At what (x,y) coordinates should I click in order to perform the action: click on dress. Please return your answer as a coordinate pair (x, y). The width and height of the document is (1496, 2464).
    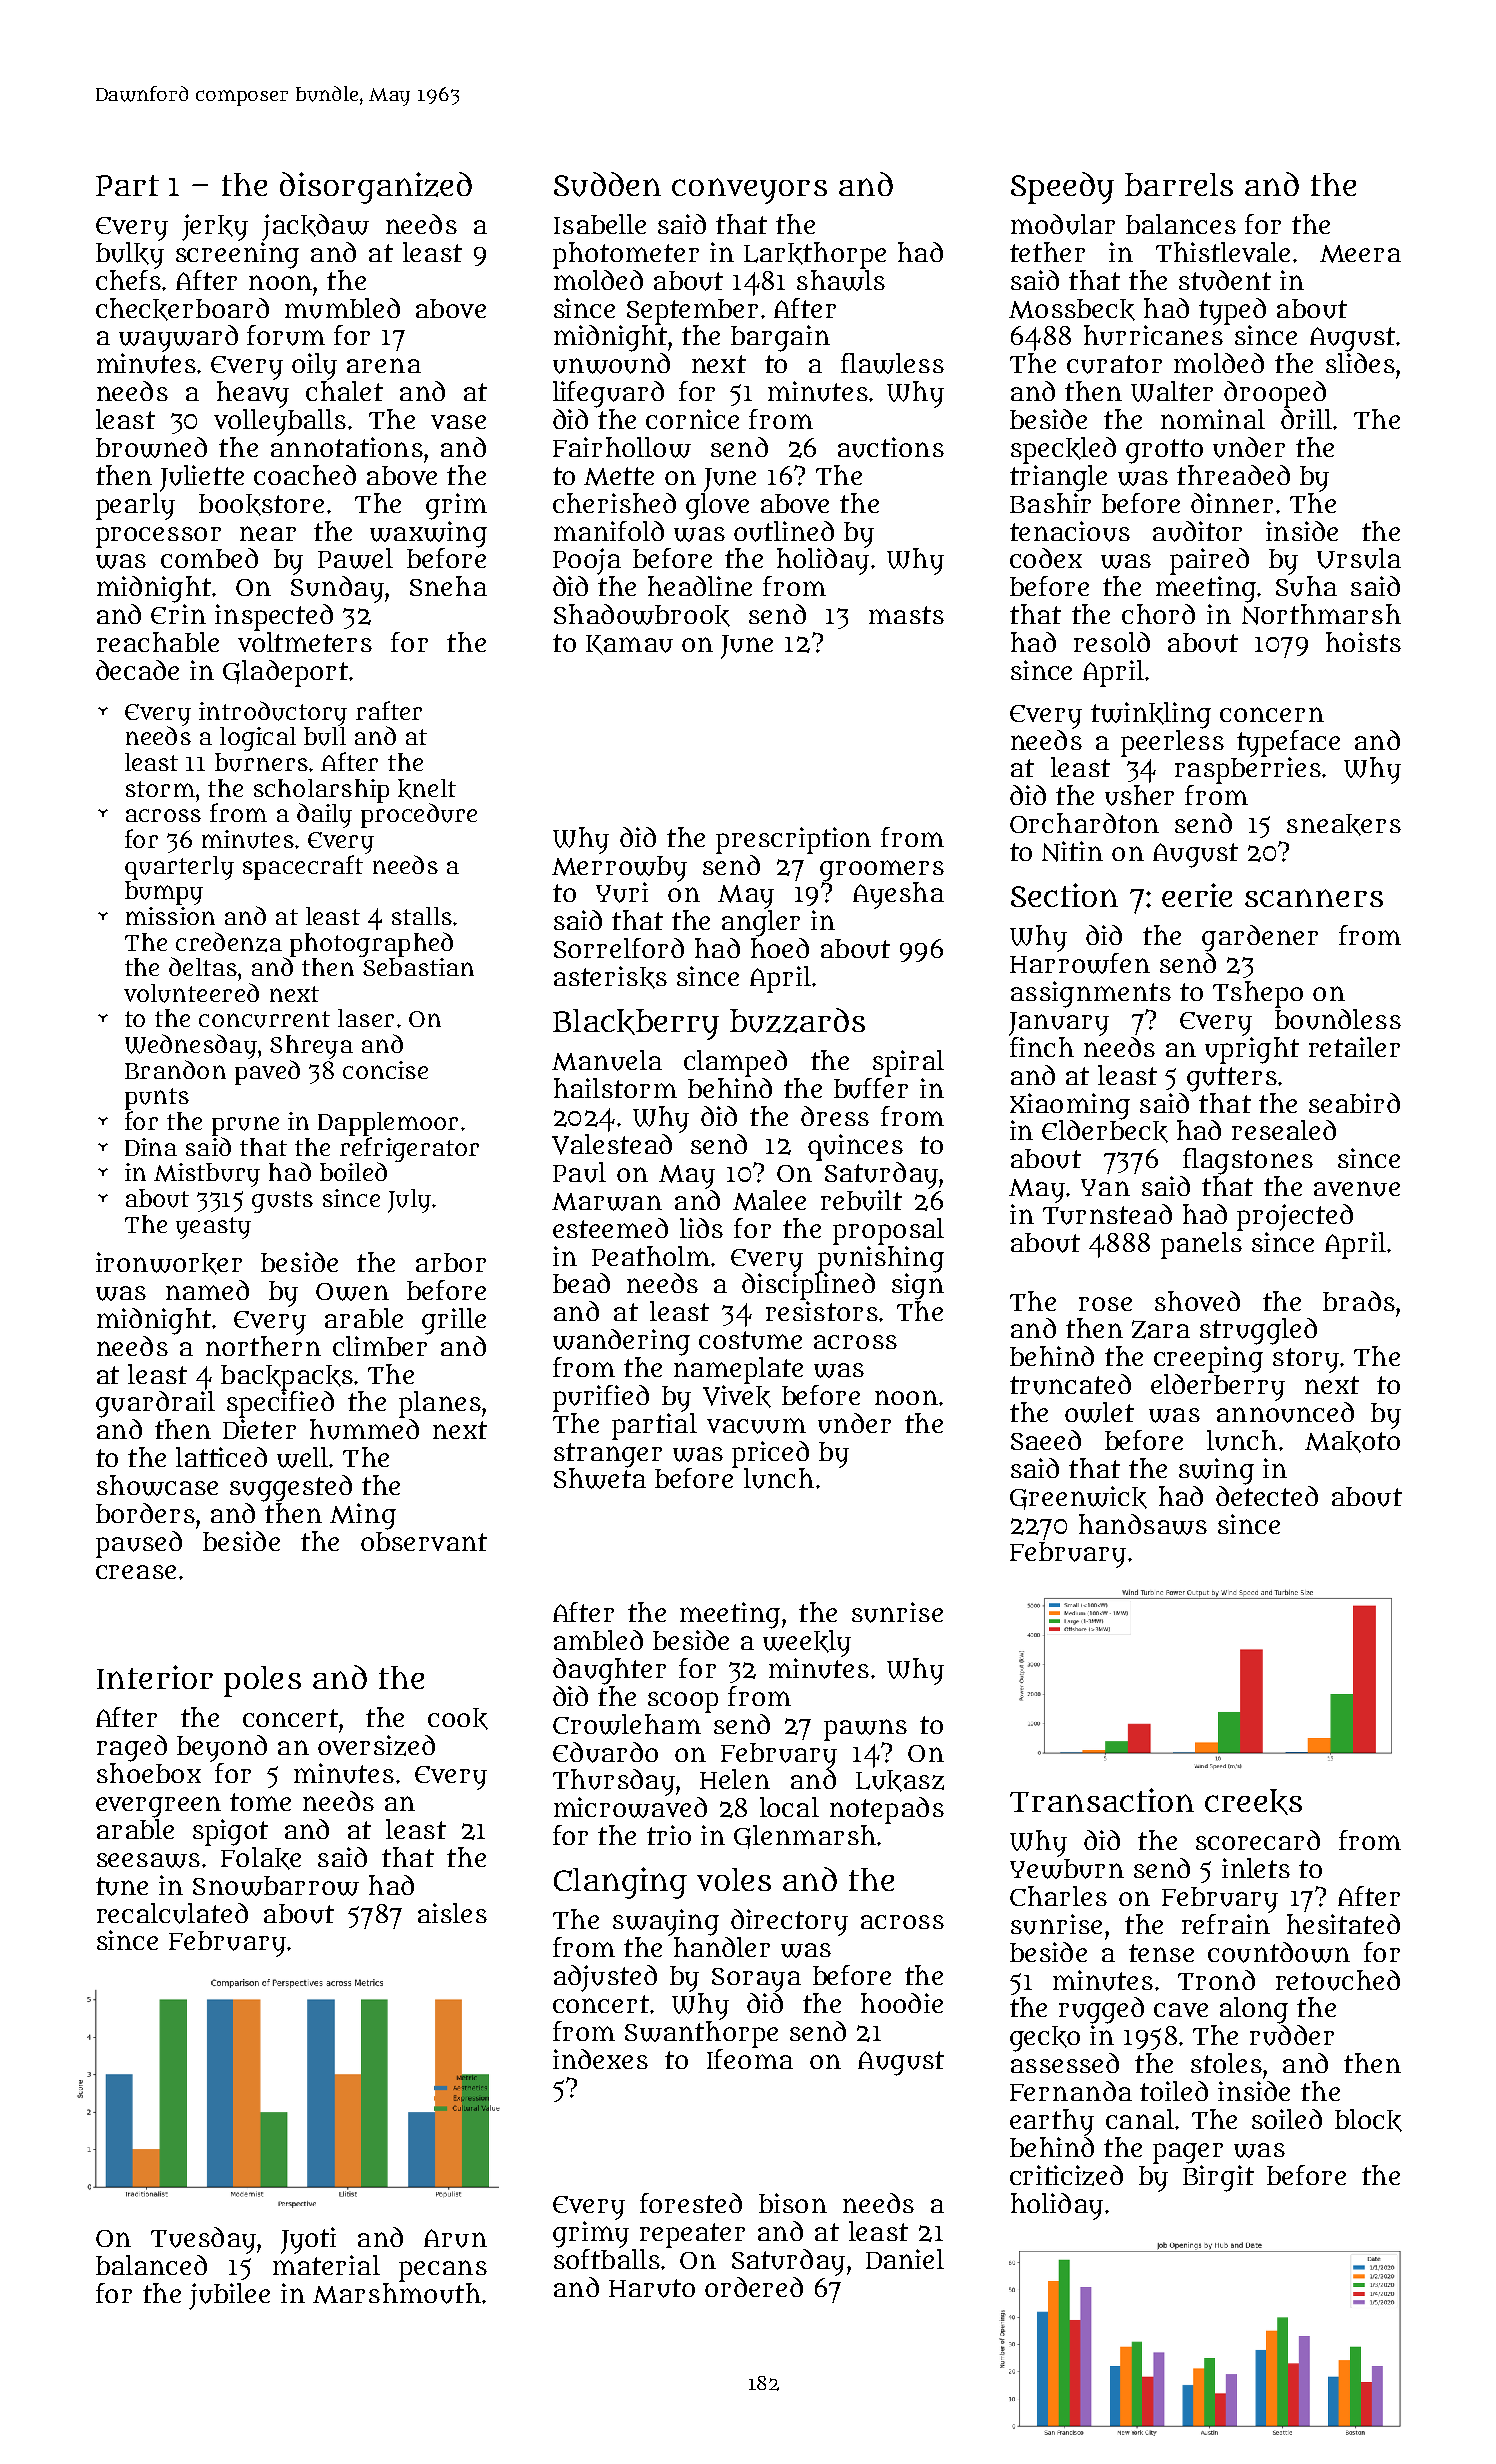
    Looking at the image, I should click on (835, 1116).
